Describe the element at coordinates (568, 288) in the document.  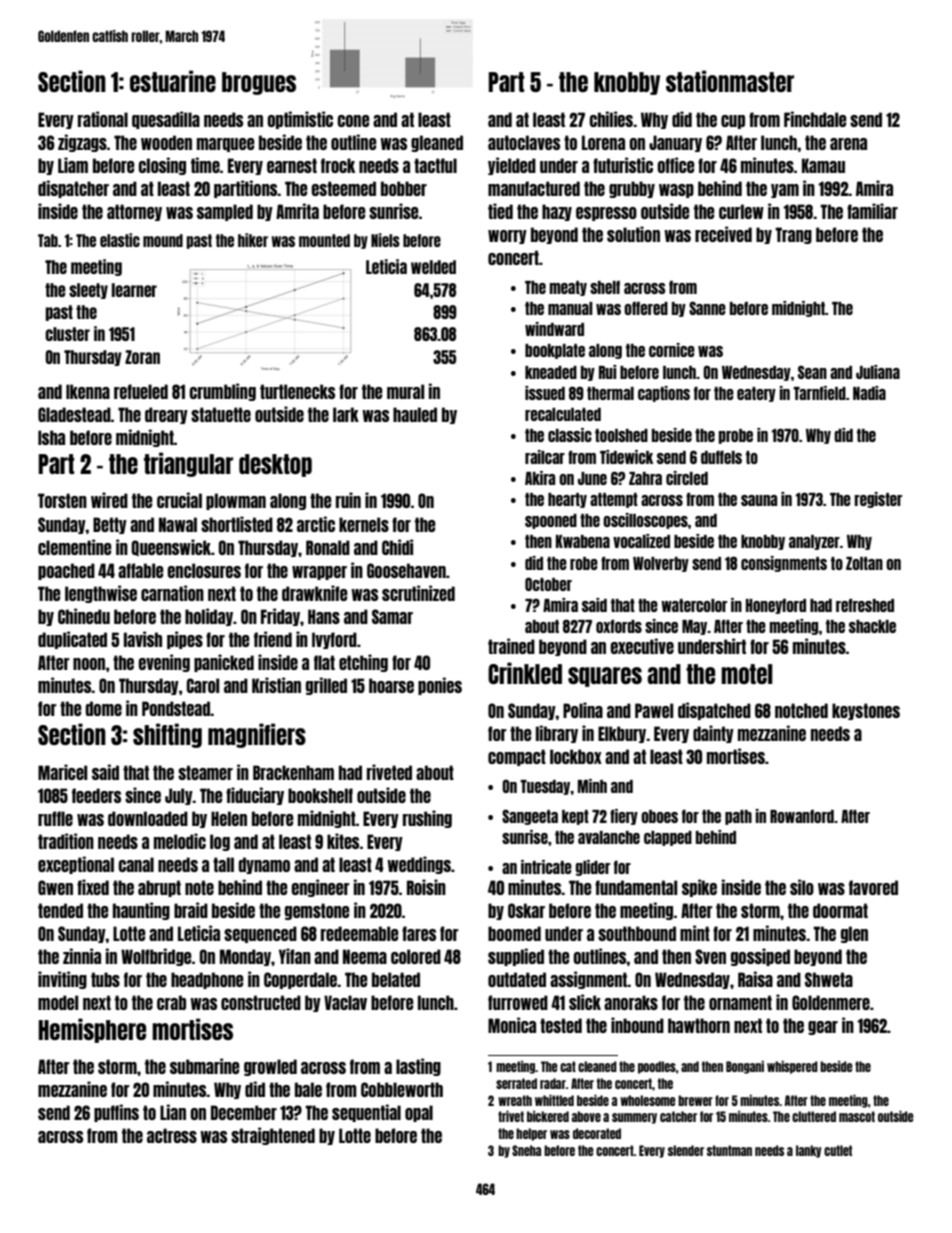
I see `meaty` at that location.
